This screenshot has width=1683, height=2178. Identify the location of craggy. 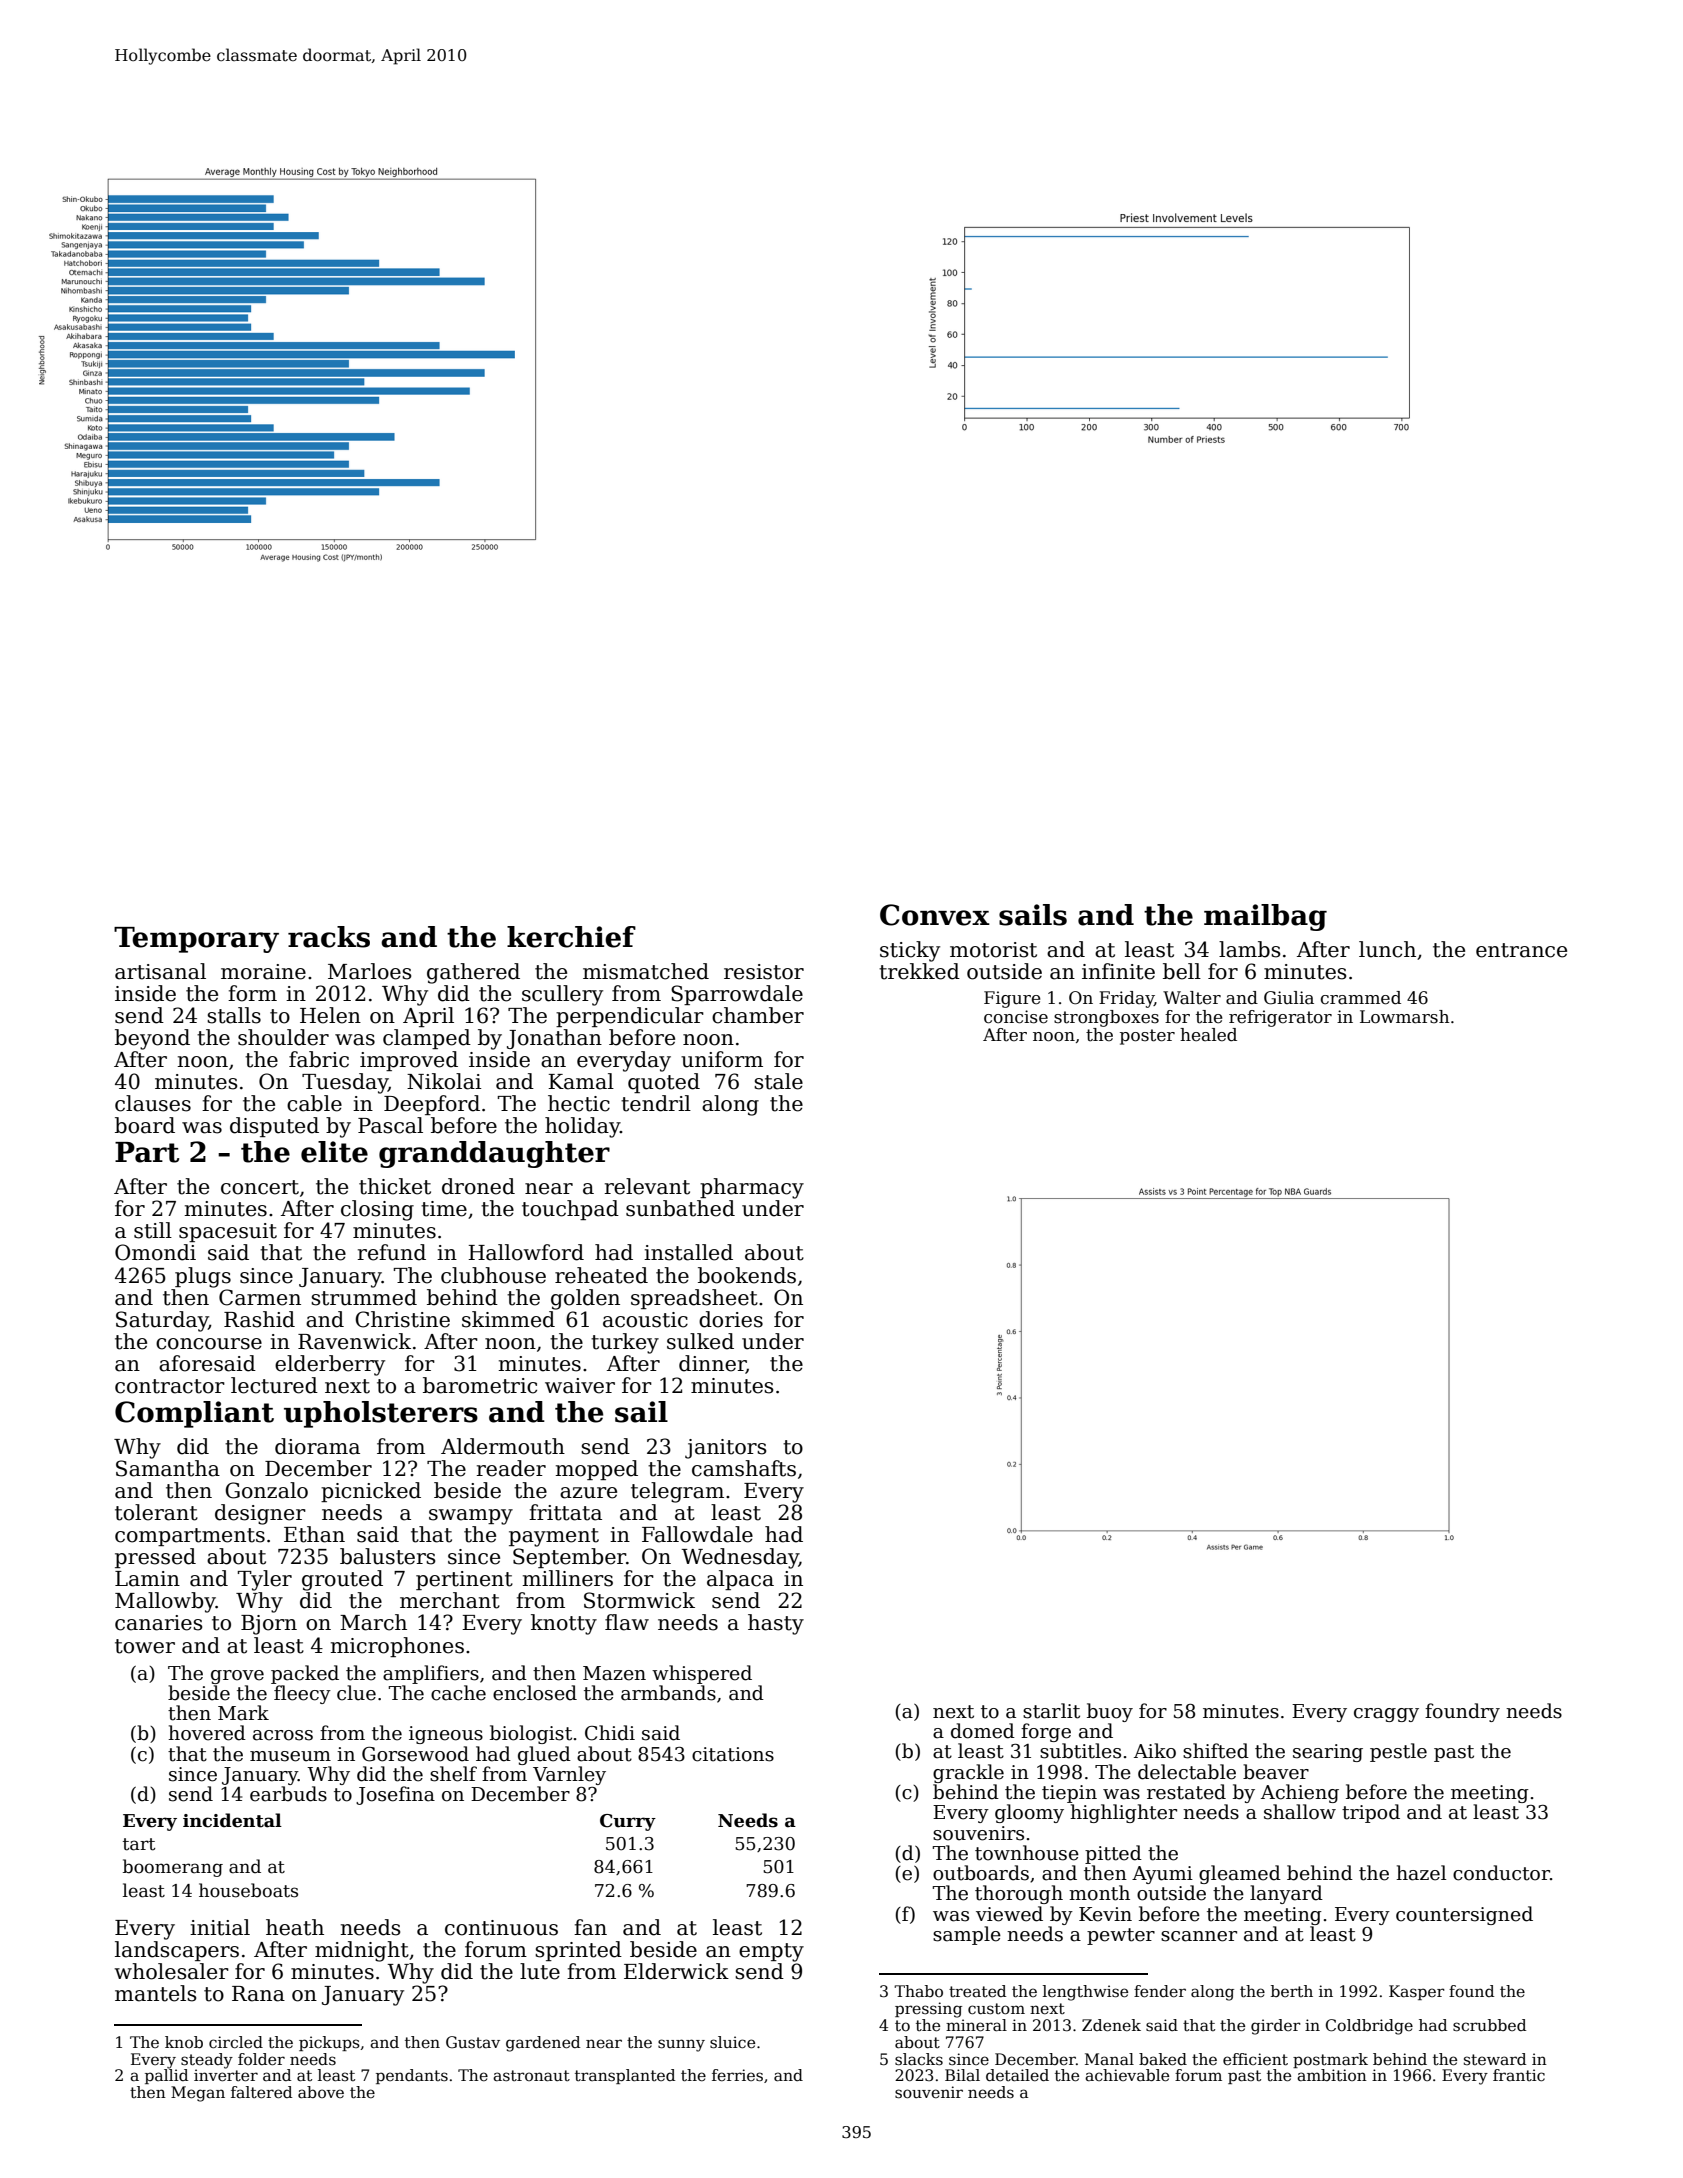
(1386, 1715).
